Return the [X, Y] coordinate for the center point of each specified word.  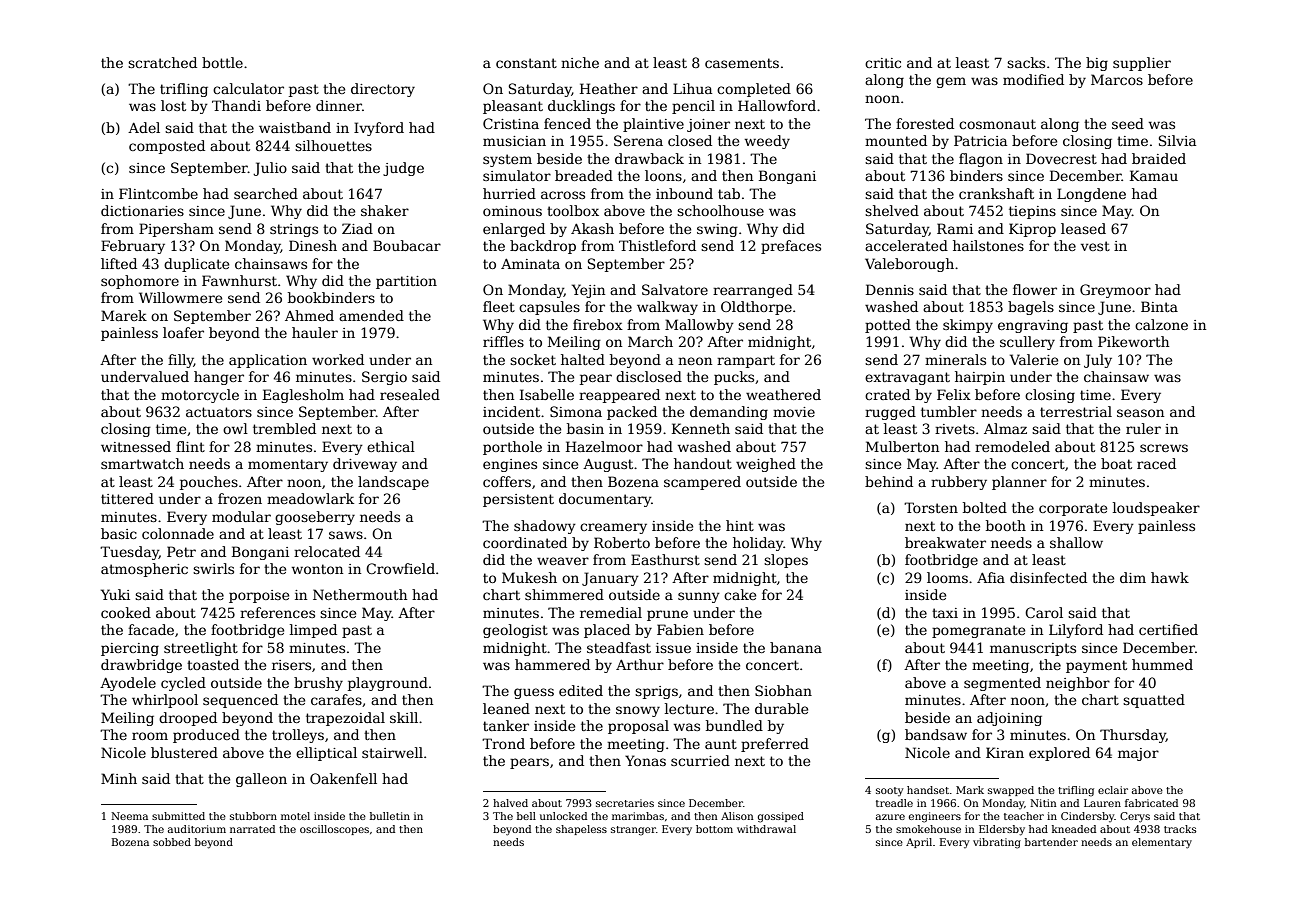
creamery [613, 528]
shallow [1076, 542]
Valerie [1034, 359]
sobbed [172, 842]
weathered [783, 394]
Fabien [680, 629]
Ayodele [128, 684]
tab [729, 193]
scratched [162, 62]
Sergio [384, 378]
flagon [981, 160]
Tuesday [129, 553]
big [1097, 64]
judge [403, 169]
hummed [1162, 664]
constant [526, 63]
